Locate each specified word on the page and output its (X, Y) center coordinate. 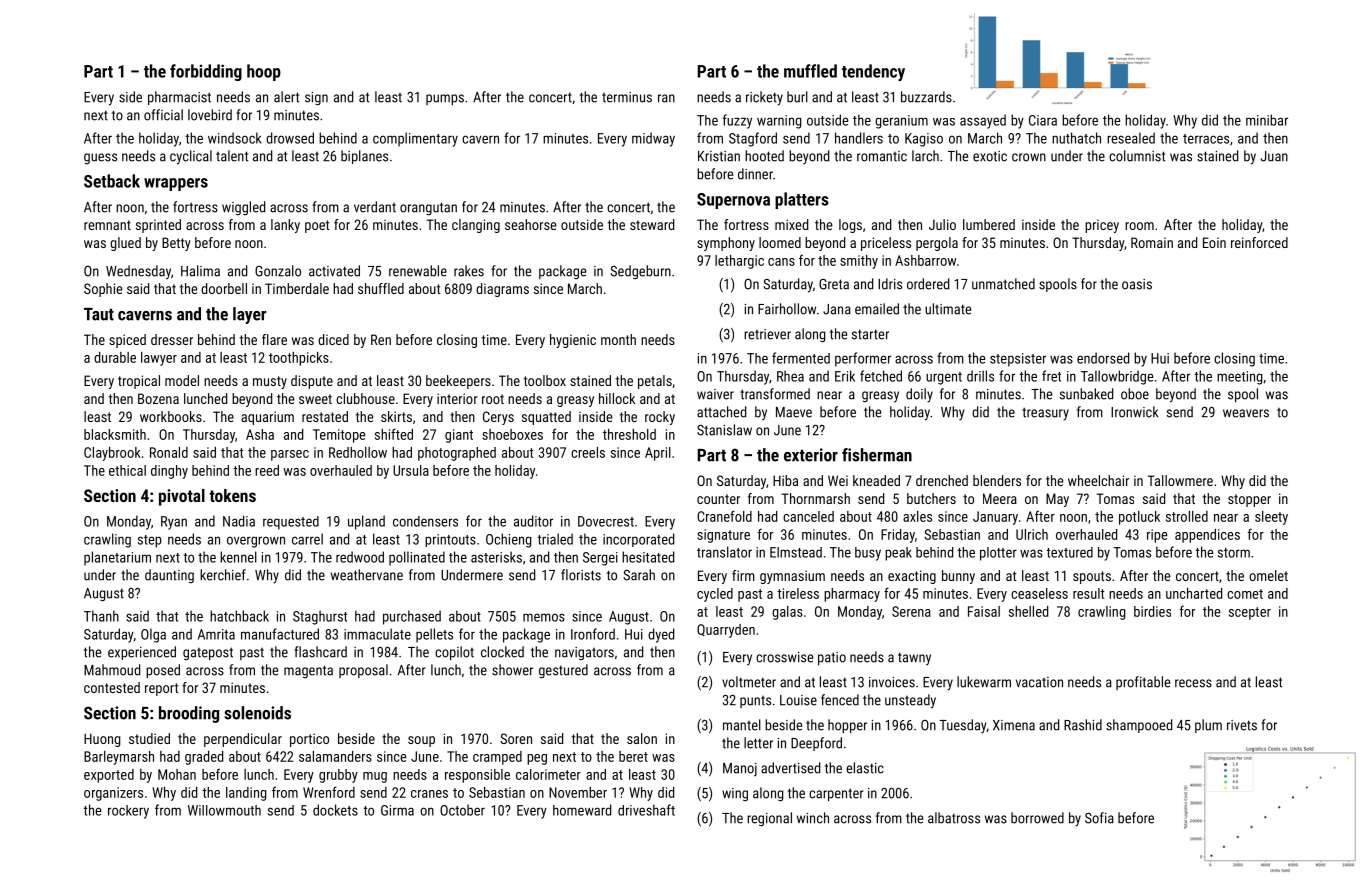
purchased (412, 617)
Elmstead (796, 552)
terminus (627, 97)
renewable (418, 271)
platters (802, 200)
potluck (1139, 518)
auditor (533, 521)
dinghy (169, 472)
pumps (445, 99)
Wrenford (329, 792)
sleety (1271, 518)
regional (769, 819)
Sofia (1099, 818)
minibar (1267, 120)
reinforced (1259, 242)
